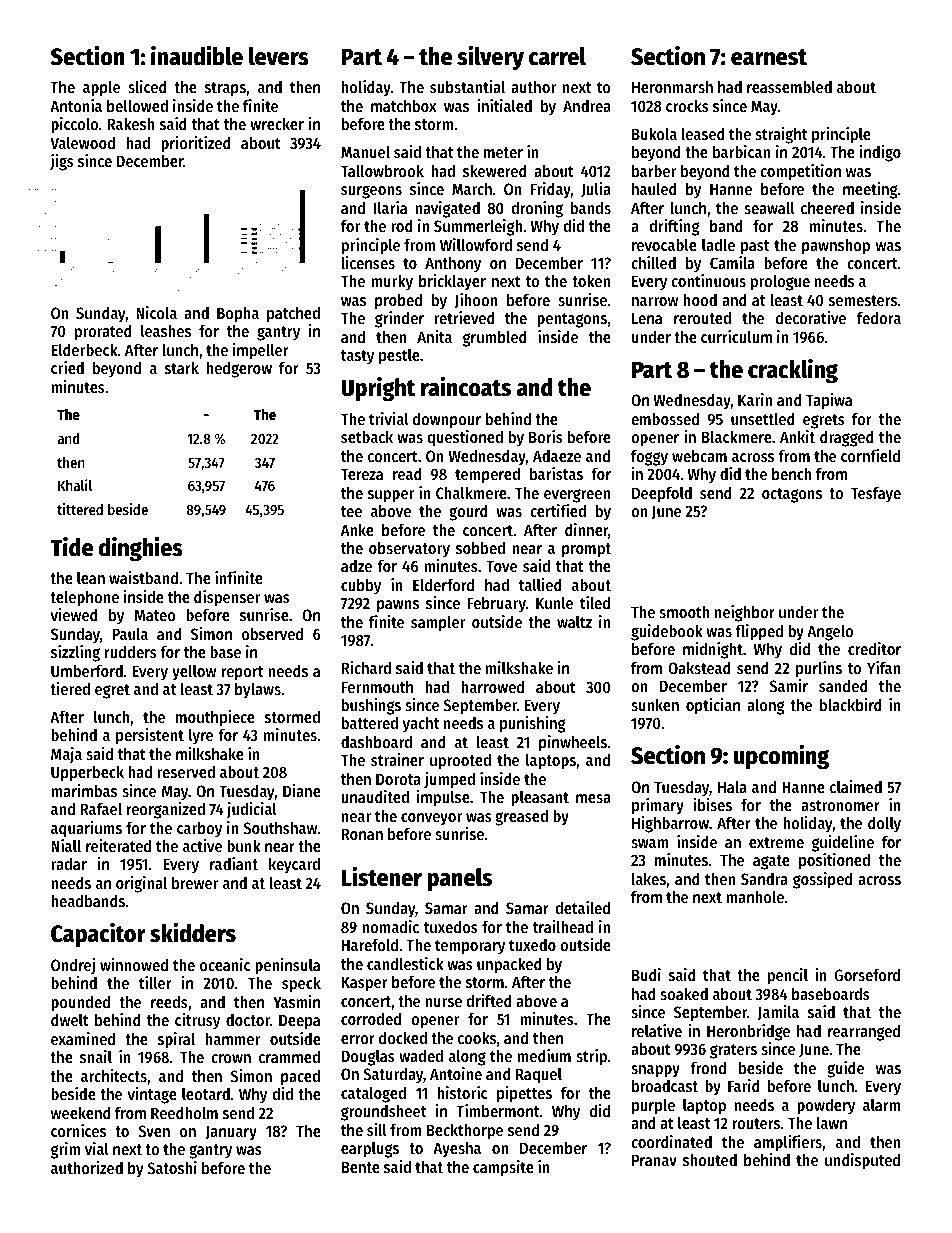 This screenshot has height=1233, width=952. I want to click on Rakesh, so click(130, 124).
